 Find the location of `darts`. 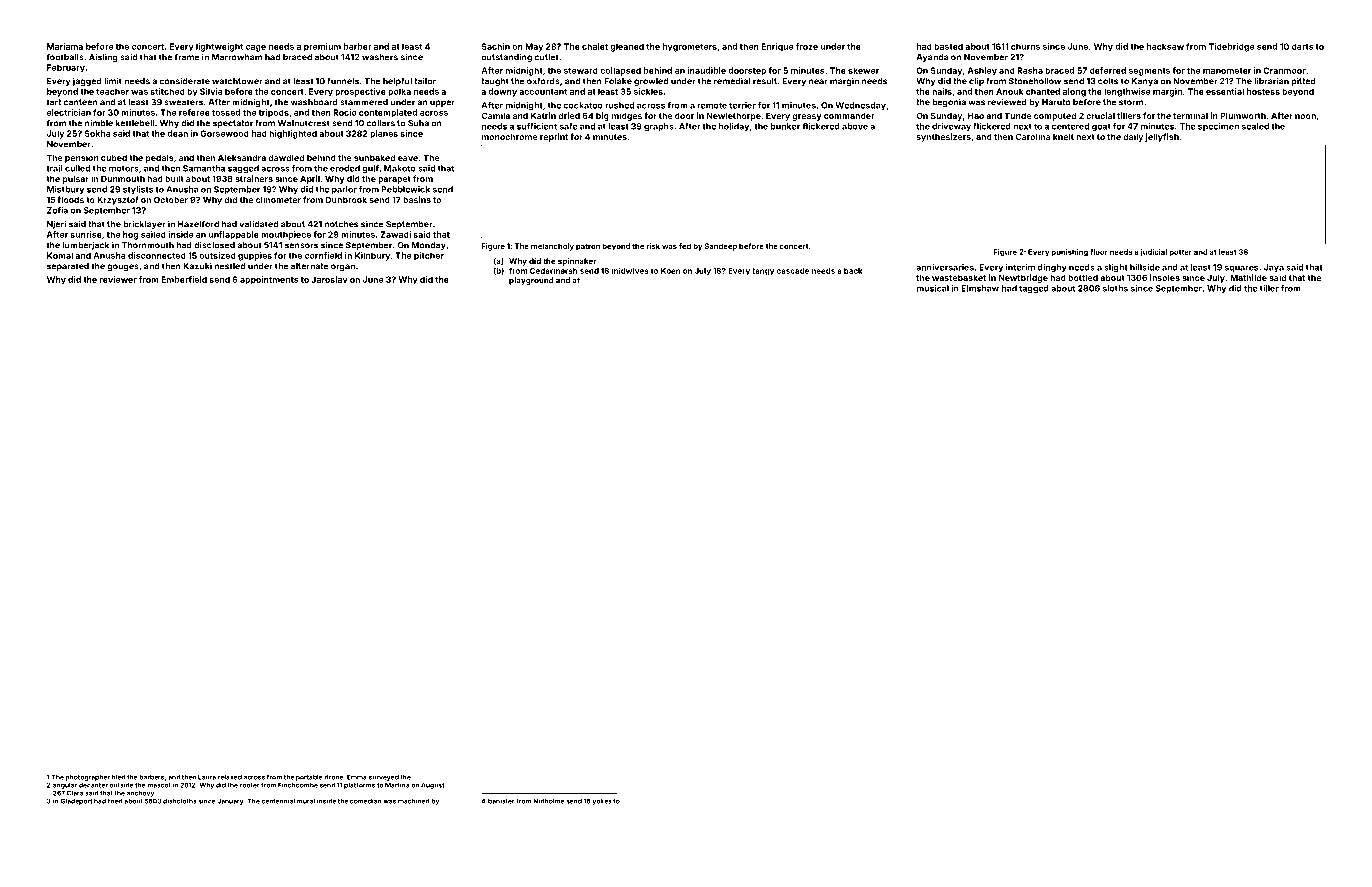

darts is located at coordinates (1303, 46).
